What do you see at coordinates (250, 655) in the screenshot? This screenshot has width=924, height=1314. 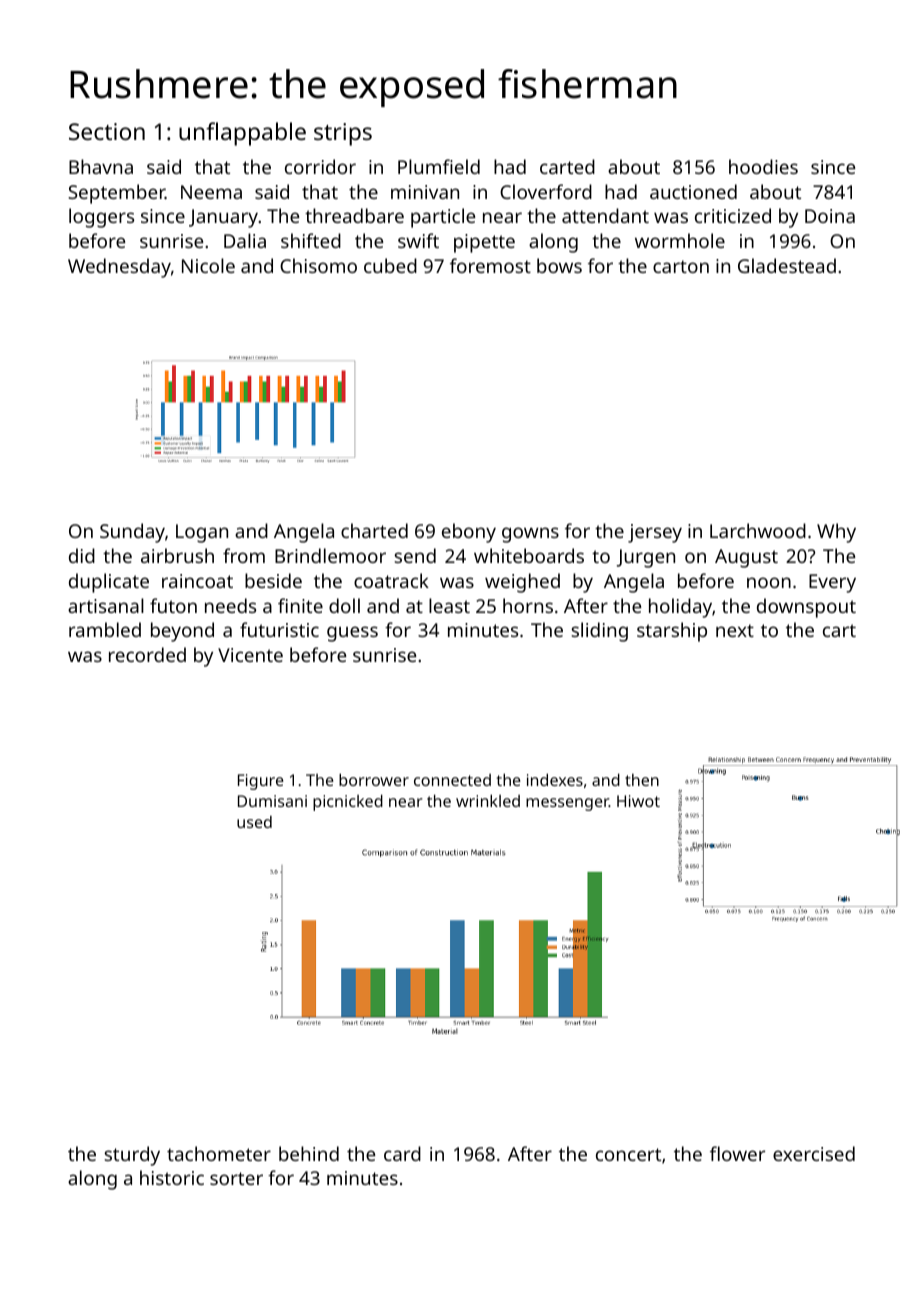 I see `Vicente` at bounding box center [250, 655].
